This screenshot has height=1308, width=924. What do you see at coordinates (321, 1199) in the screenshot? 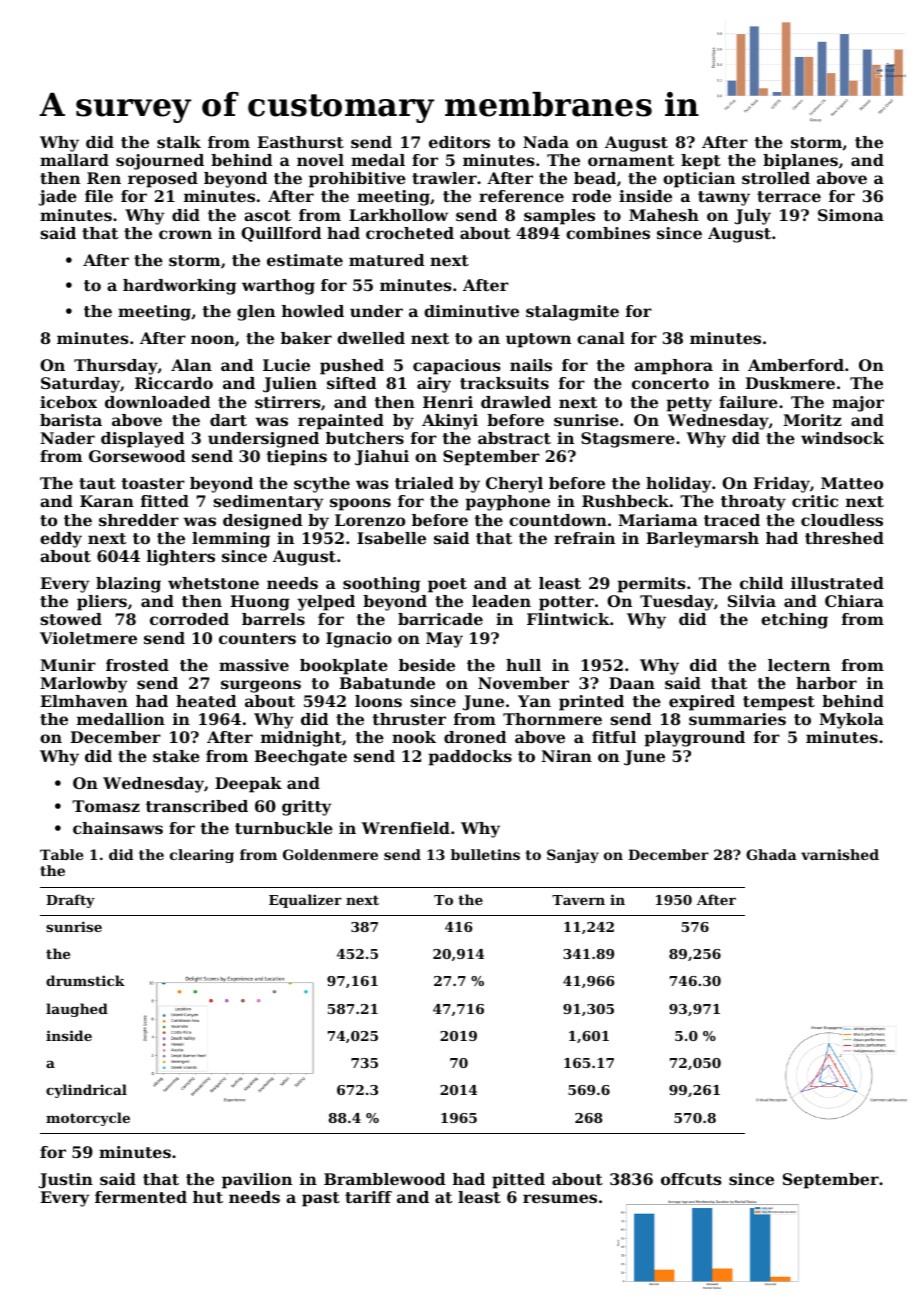
I see `past` at bounding box center [321, 1199].
